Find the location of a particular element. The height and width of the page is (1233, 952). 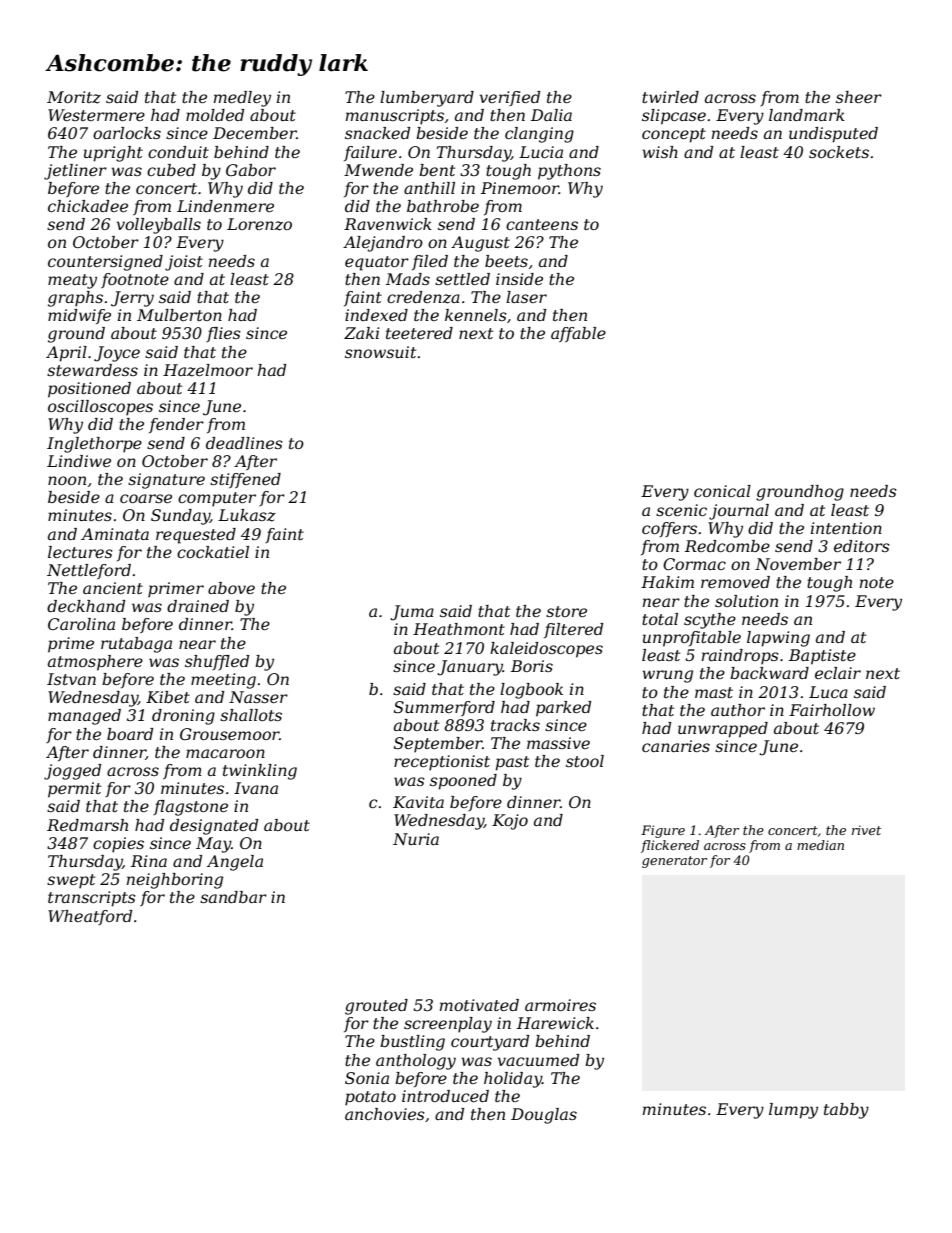

anchovies is located at coordinates (385, 1114).
